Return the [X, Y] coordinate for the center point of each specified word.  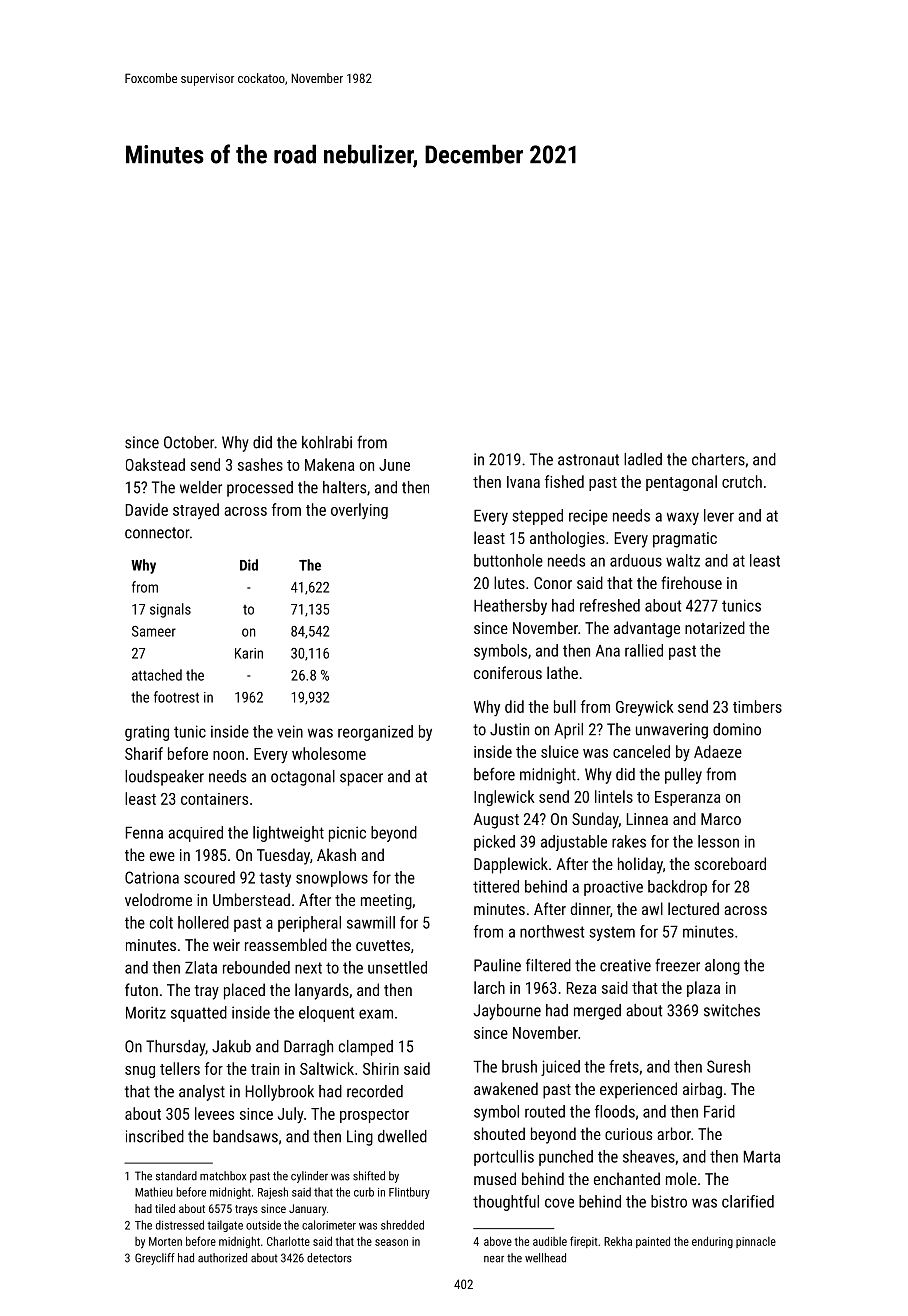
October [189, 442]
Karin [249, 653]
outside [263, 1225]
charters [718, 459]
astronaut [588, 460]
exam [376, 1014]
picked [494, 843]
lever [719, 515]
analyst [202, 1093]
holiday [640, 865]
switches [732, 1010]
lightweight [288, 834]
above [498, 1241]
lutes [509, 582]
